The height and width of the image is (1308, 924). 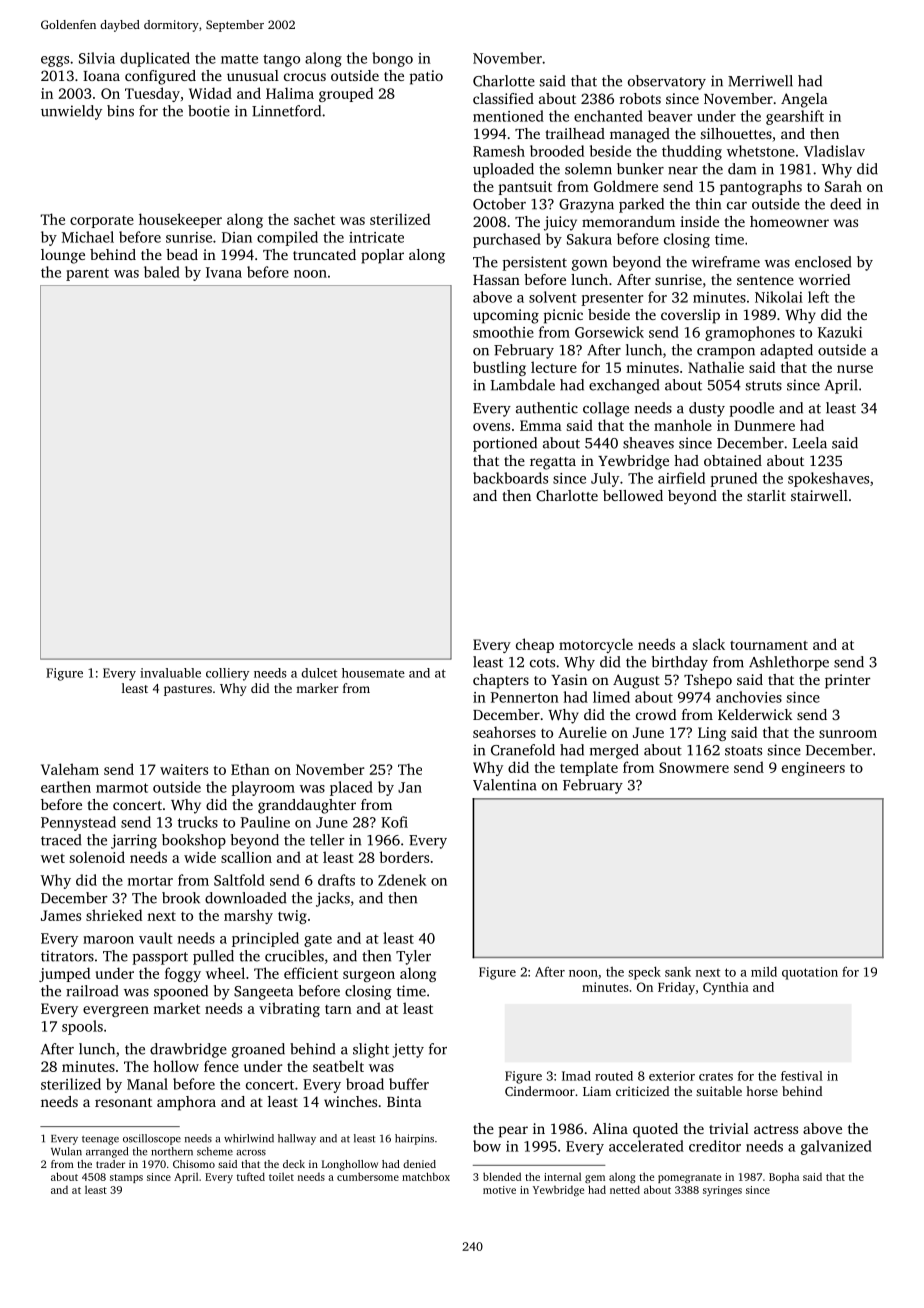 What do you see at coordinates (810, 443) in the image?
I see `Leela` at bounding box center [810, 443].
